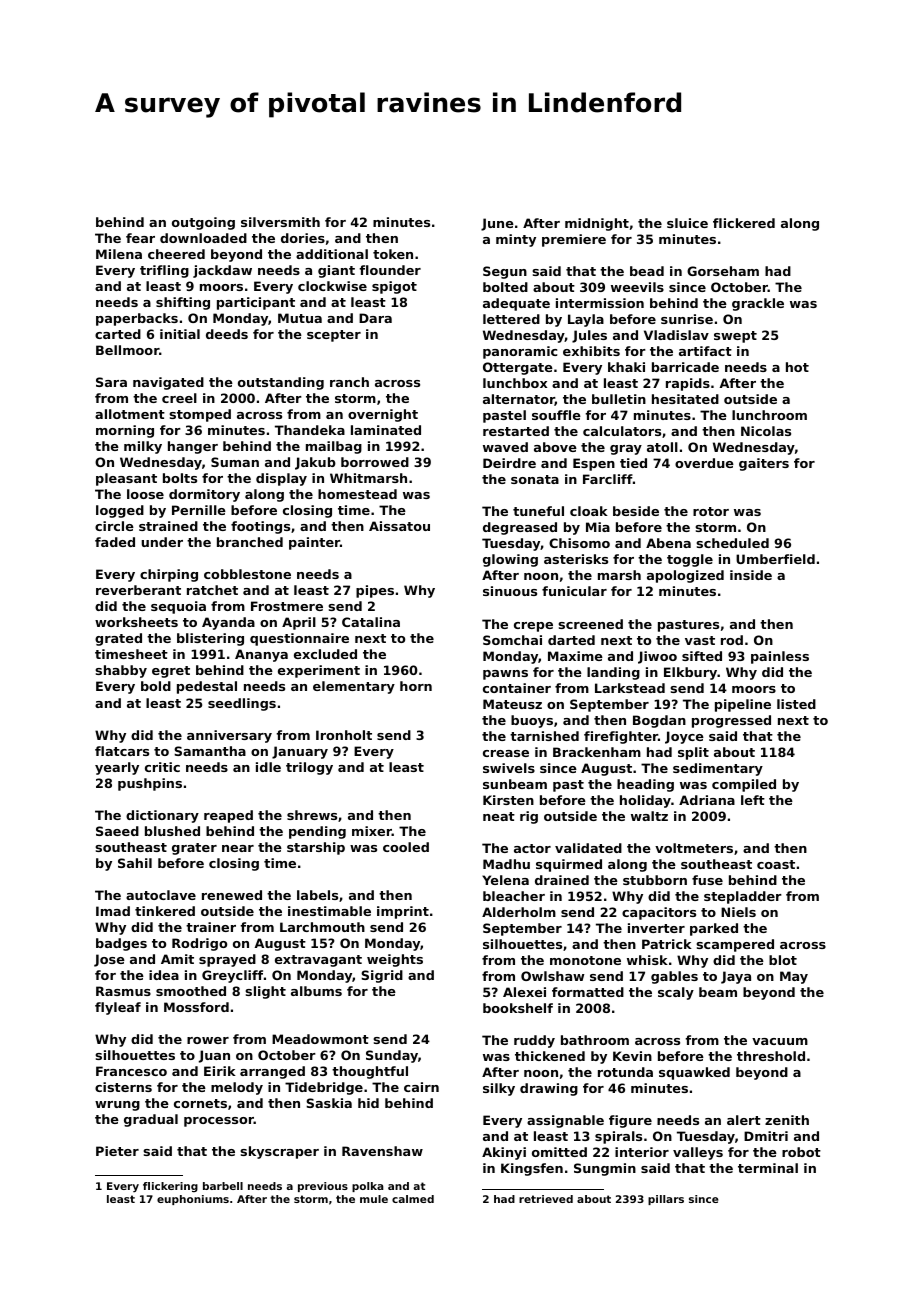 This screenshot has width=924, height=1308. Describe the element at coordinates (684, 737) in the screenshot. I see `Joyce` at that location.
